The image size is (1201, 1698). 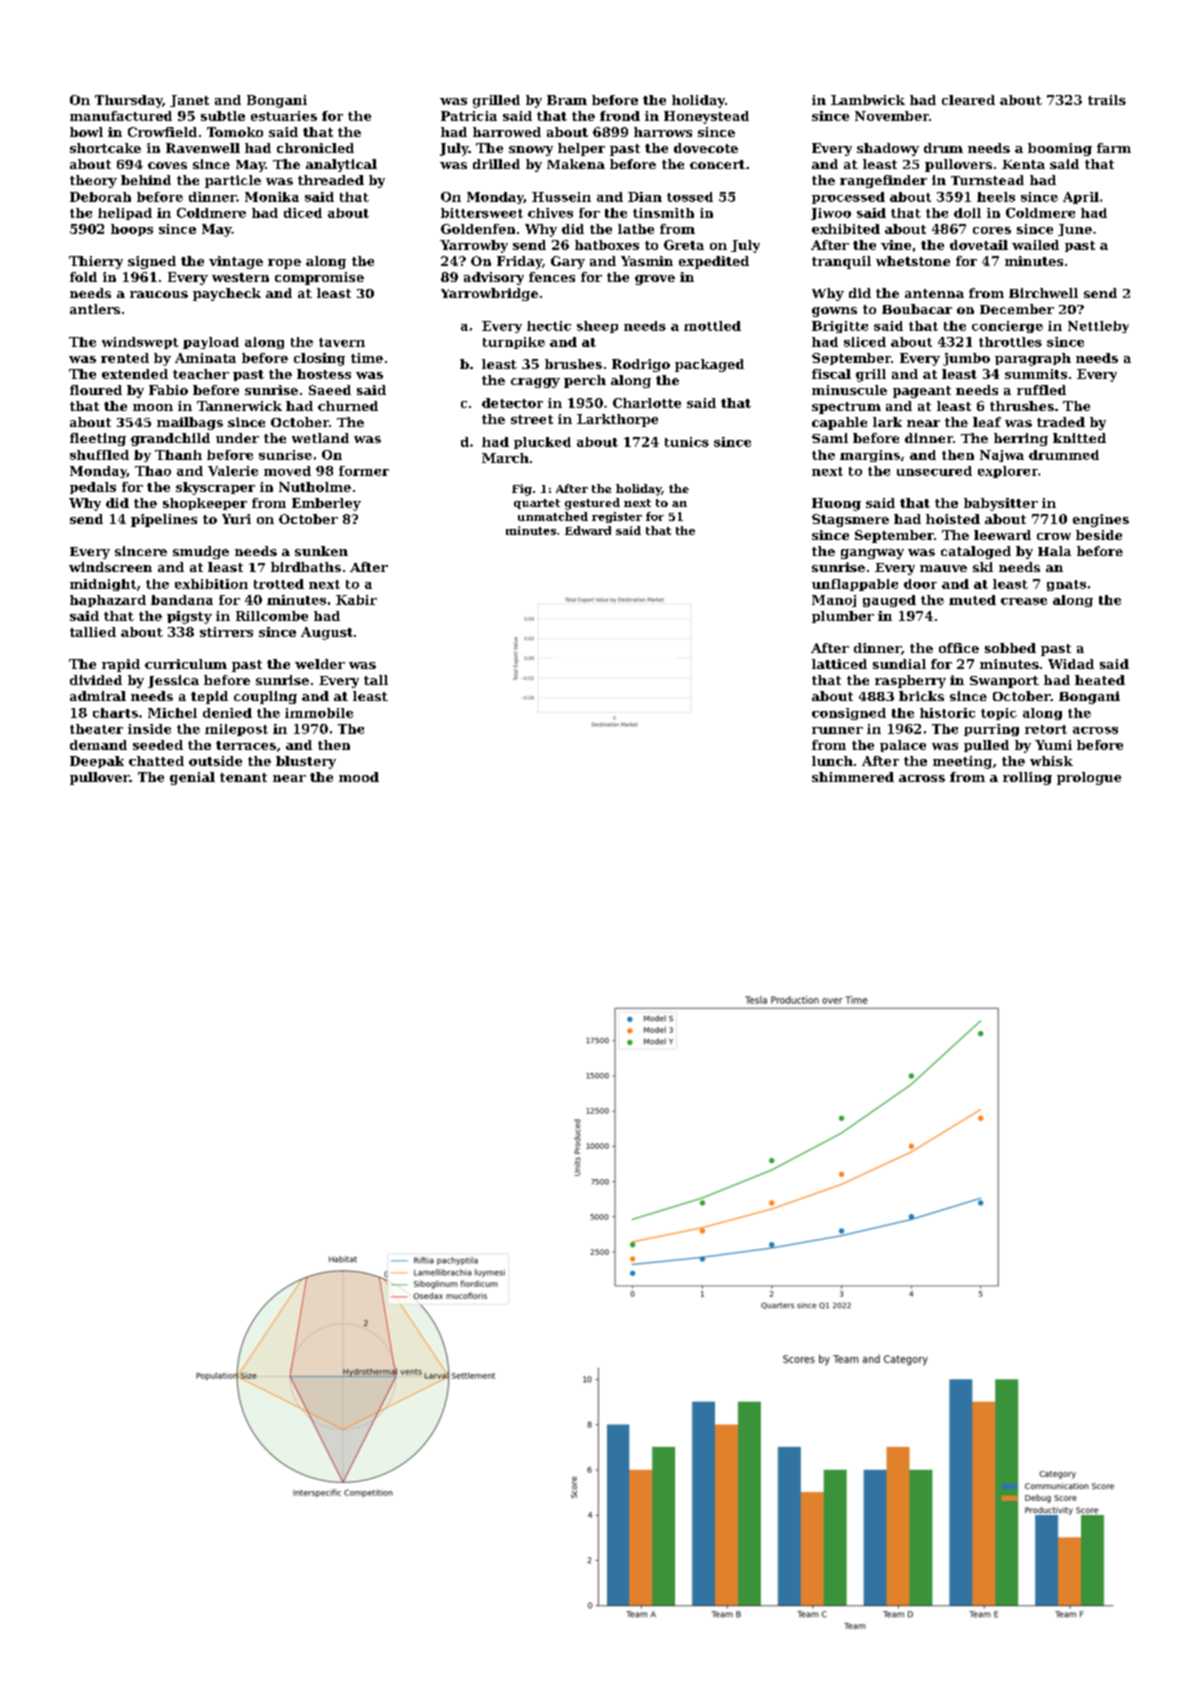 I want to click on prologue, so click(x=1089, y=778).
